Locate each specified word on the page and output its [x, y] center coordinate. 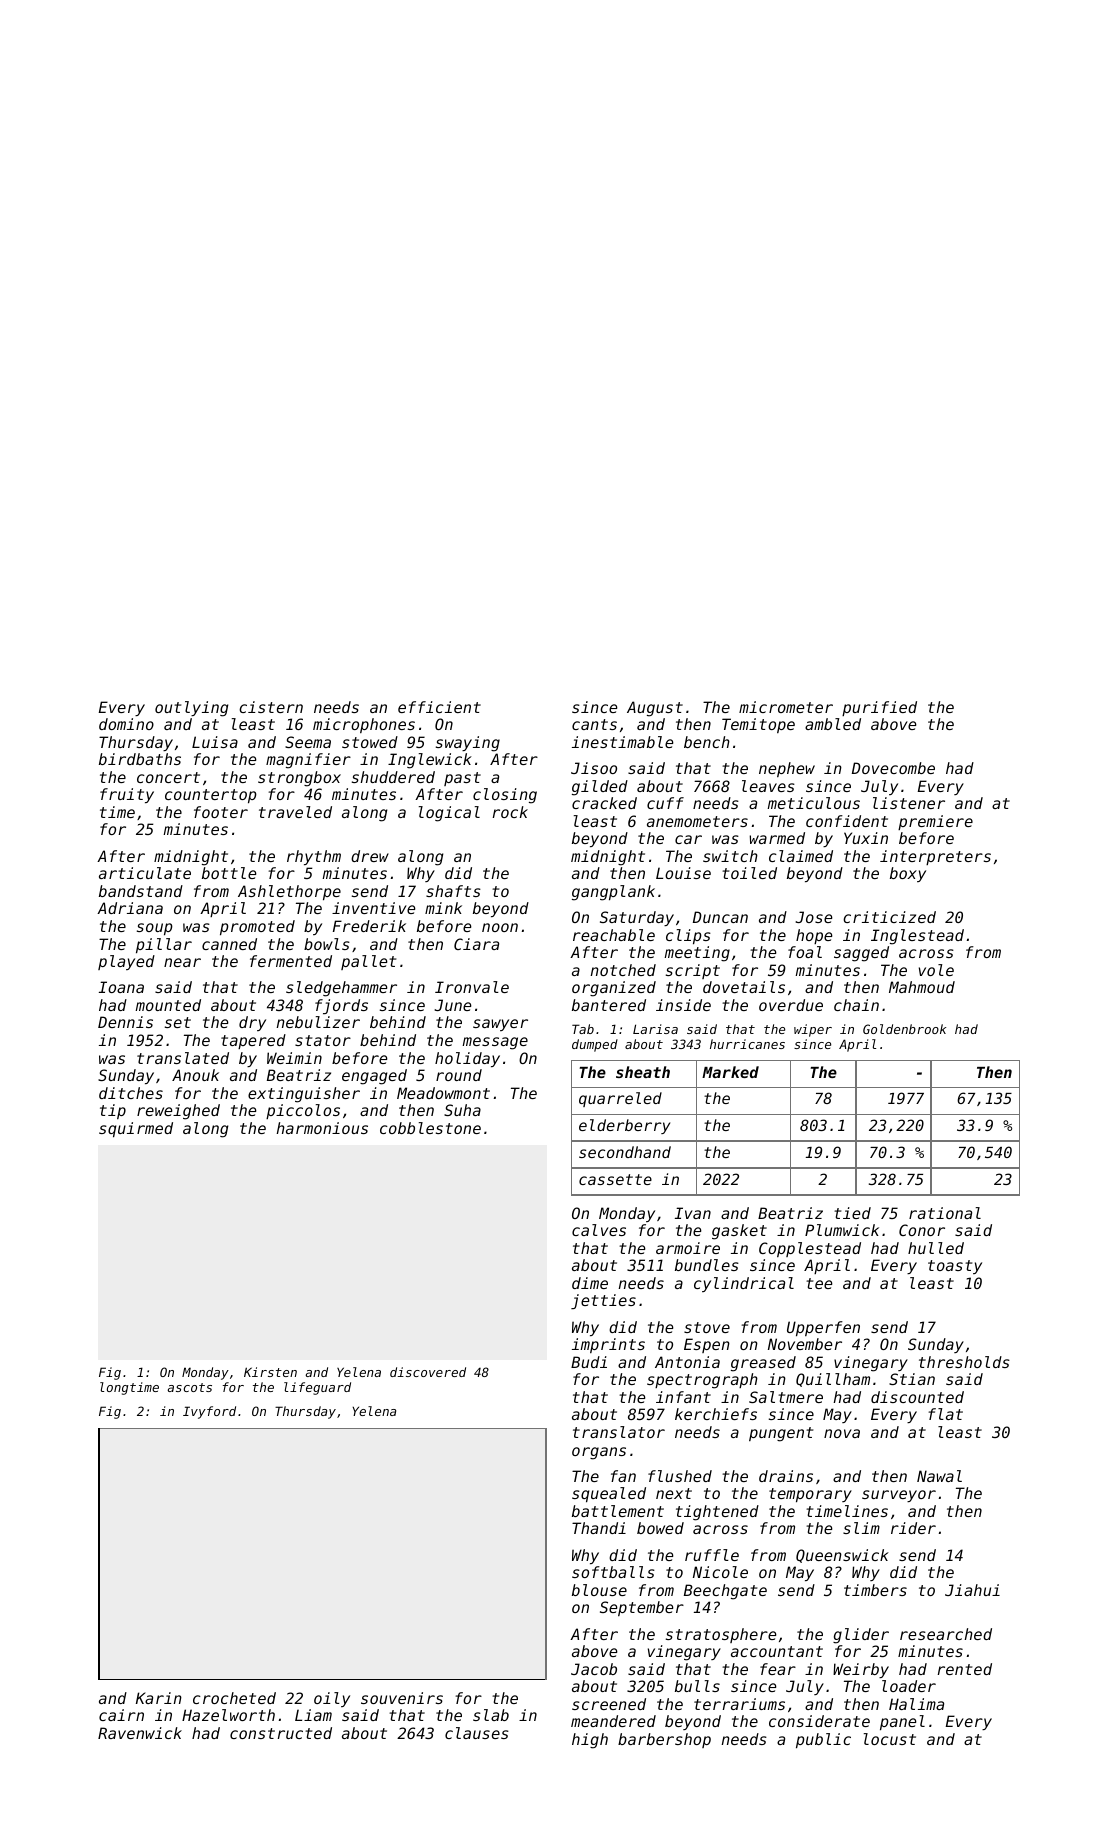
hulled [936, 1248]
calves [599, 1230]
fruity [127, 795]
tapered [253, 1041]
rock [510, 812]
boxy [908, 874]
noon [500, 927]
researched [946, 1634]
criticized [889, 917]
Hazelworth [228, 1715]
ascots [189, 1387]
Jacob [594, 1669]
